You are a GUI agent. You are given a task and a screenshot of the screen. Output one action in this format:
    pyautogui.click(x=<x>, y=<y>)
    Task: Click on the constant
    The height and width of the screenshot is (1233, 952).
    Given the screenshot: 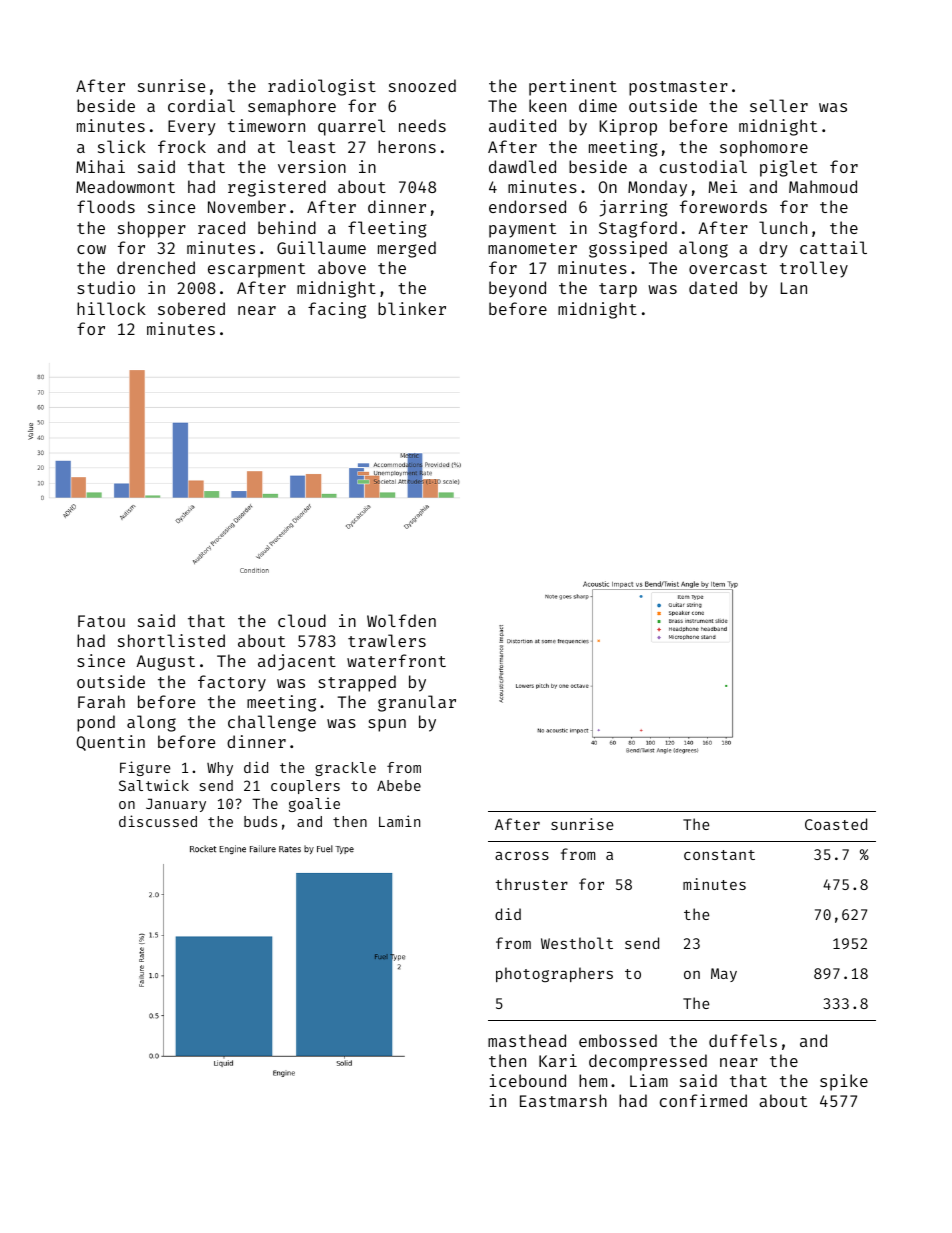 What is the action you would take?
    pyautogui.click(x=719, y=855)
